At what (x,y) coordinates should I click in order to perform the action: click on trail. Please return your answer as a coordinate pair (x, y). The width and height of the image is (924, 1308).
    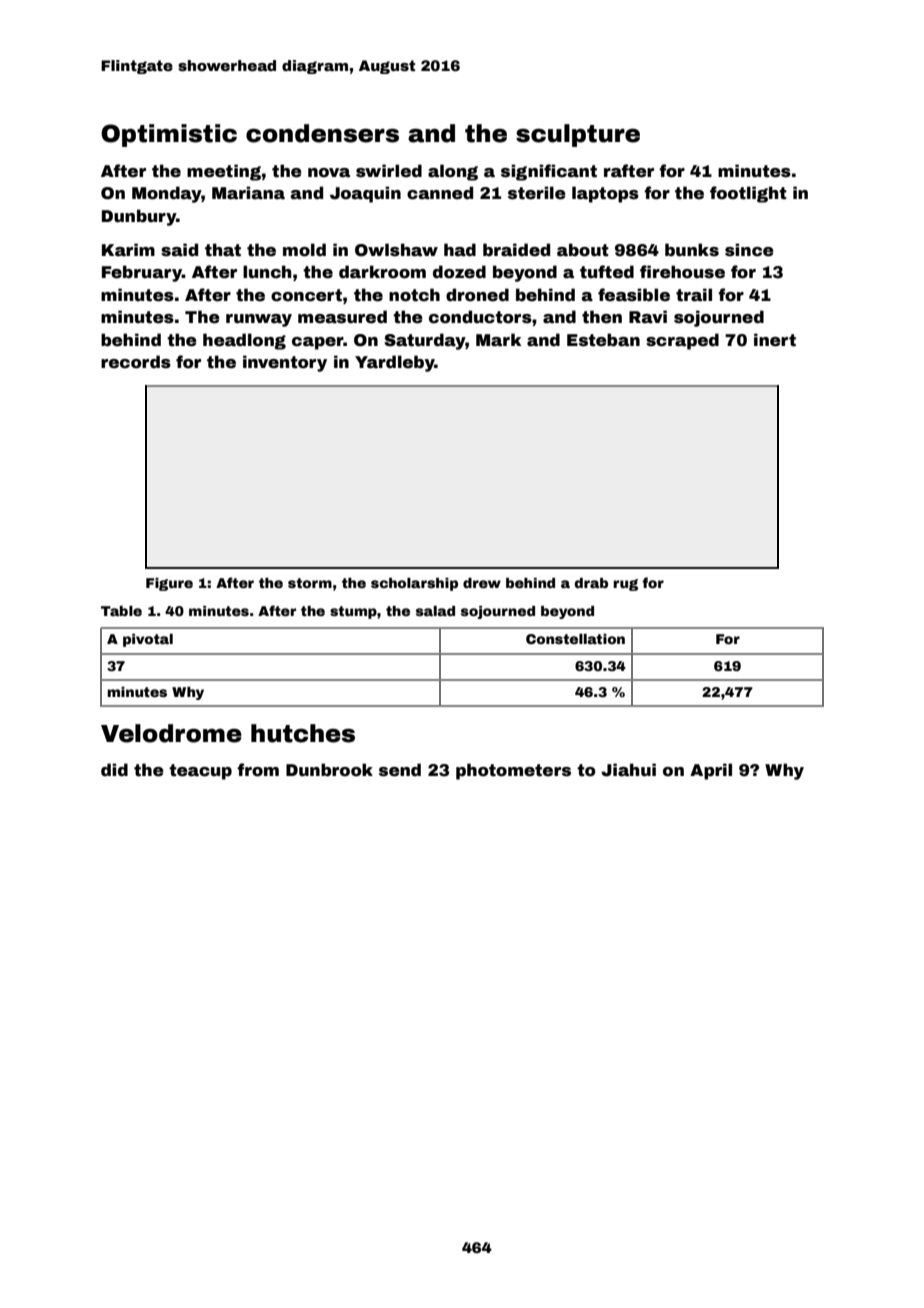
    Looking at the image, I should click on (694, 295).
